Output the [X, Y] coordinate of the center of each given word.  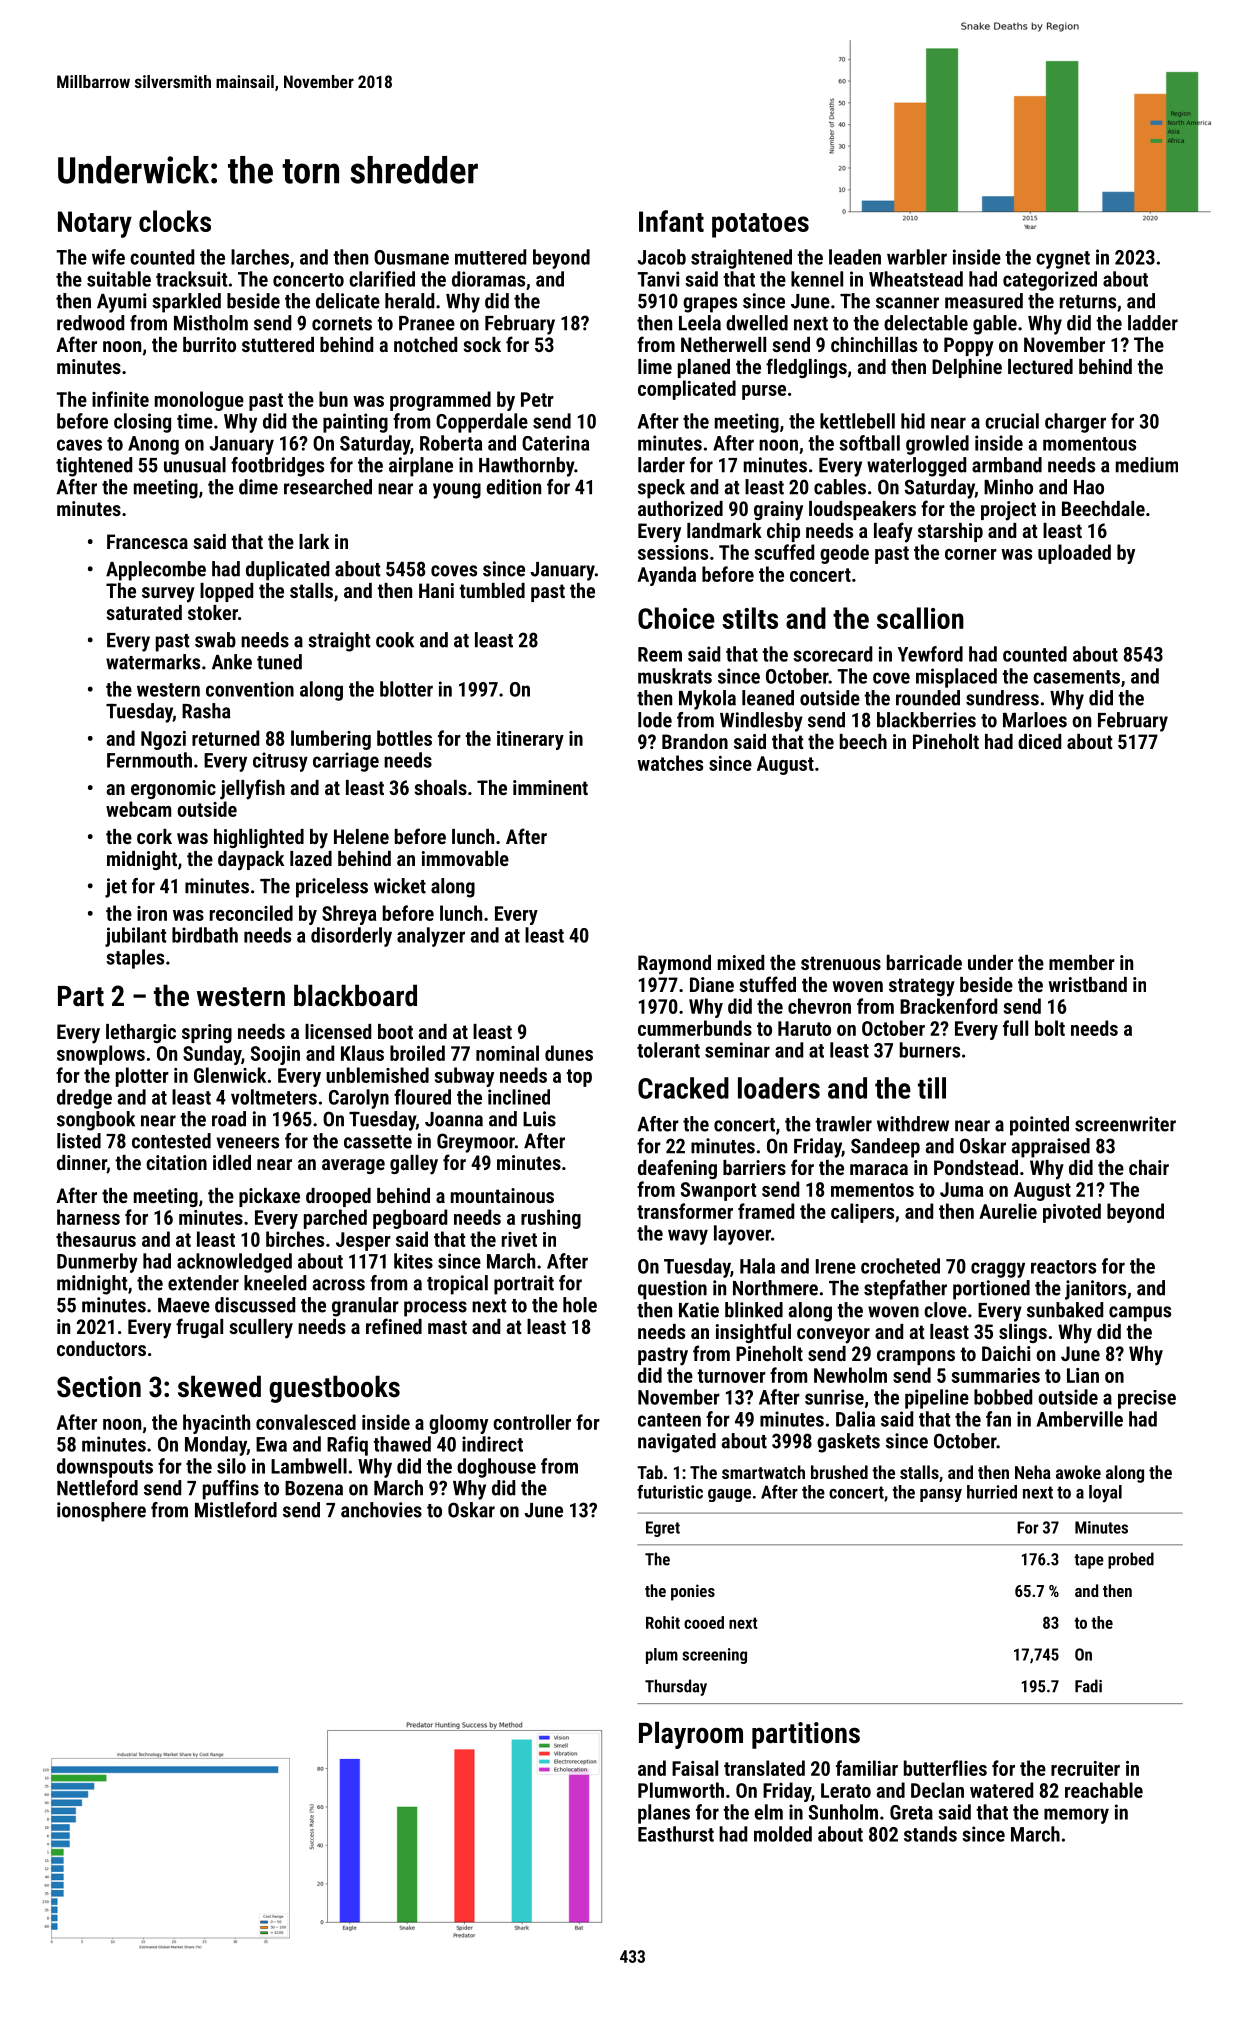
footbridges [277, 467]
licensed [338, 1031]
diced [1039, 741]
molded [783, 1834]
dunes [569, 1053]
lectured [1040, 366]
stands [930, 1834]
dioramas [488, 279]
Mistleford [236, 1510]
